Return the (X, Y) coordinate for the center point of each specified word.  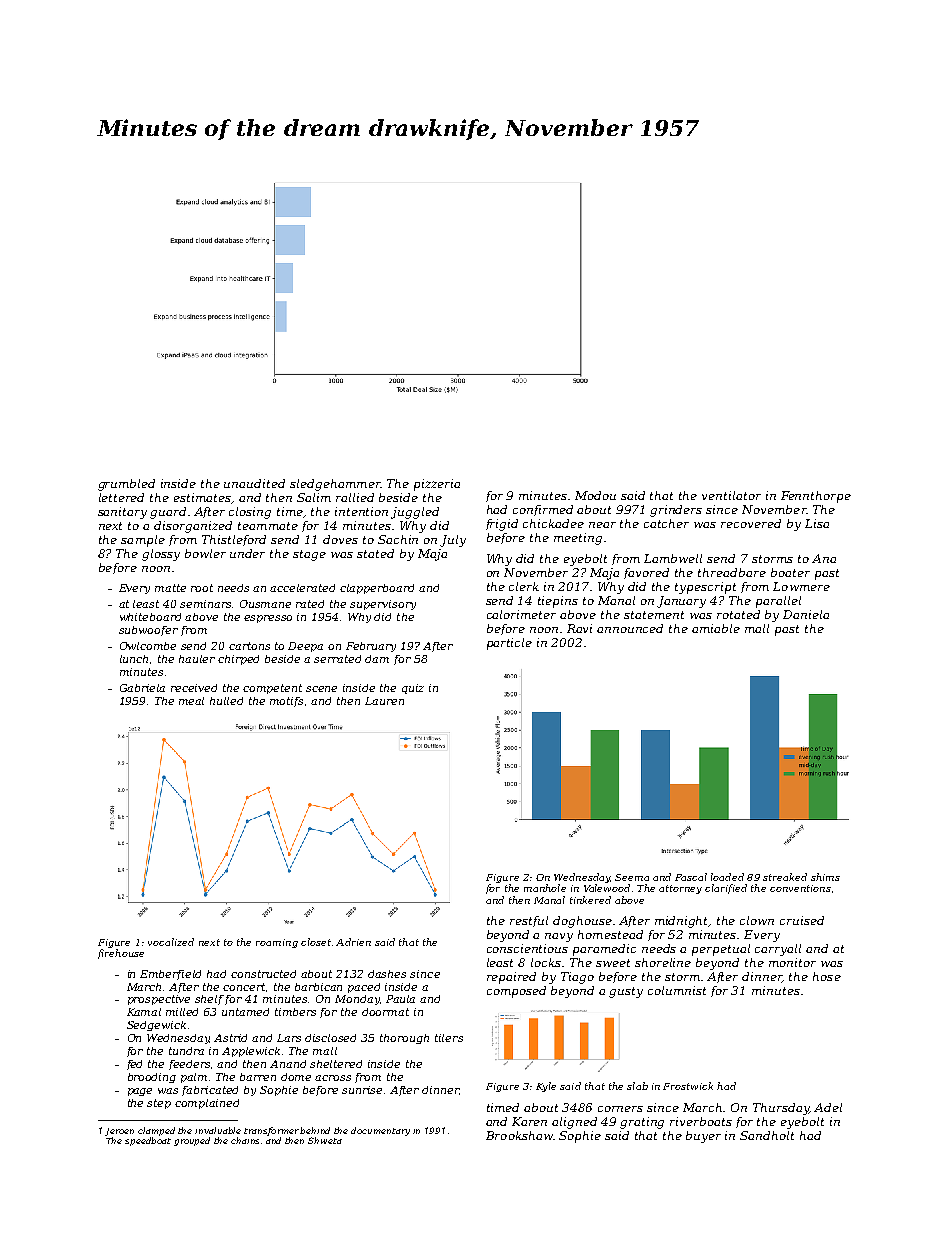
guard (168, 513)
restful (529, 921)
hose (827, 976)
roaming (277, 943)
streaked (785, 877)
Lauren (384, 701)
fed (134, 1065)
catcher (666, 523)
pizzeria (437, 485)
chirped (238, 660)
